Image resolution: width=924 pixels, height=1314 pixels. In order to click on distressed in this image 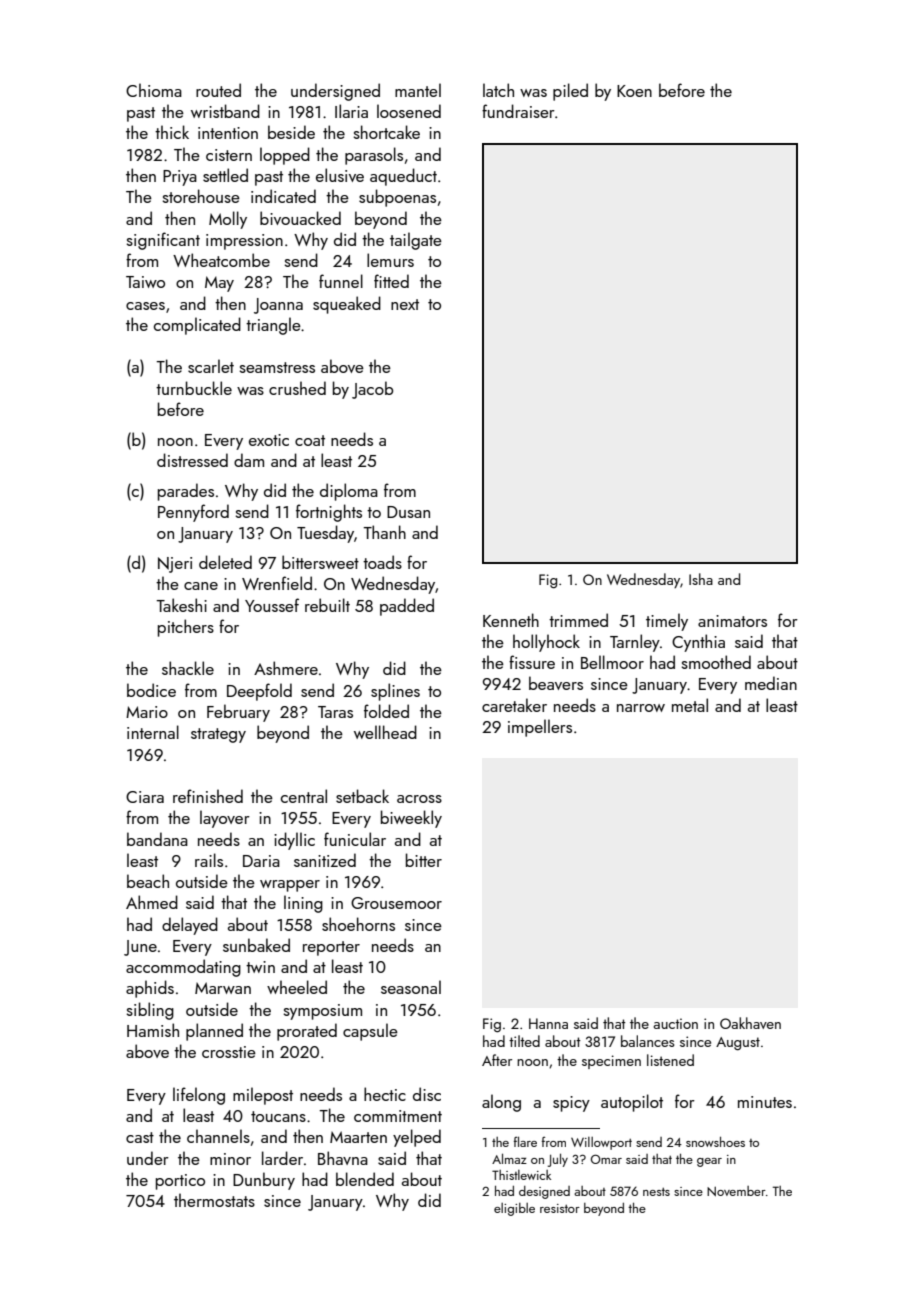, I will do `click(192, 460)`.
